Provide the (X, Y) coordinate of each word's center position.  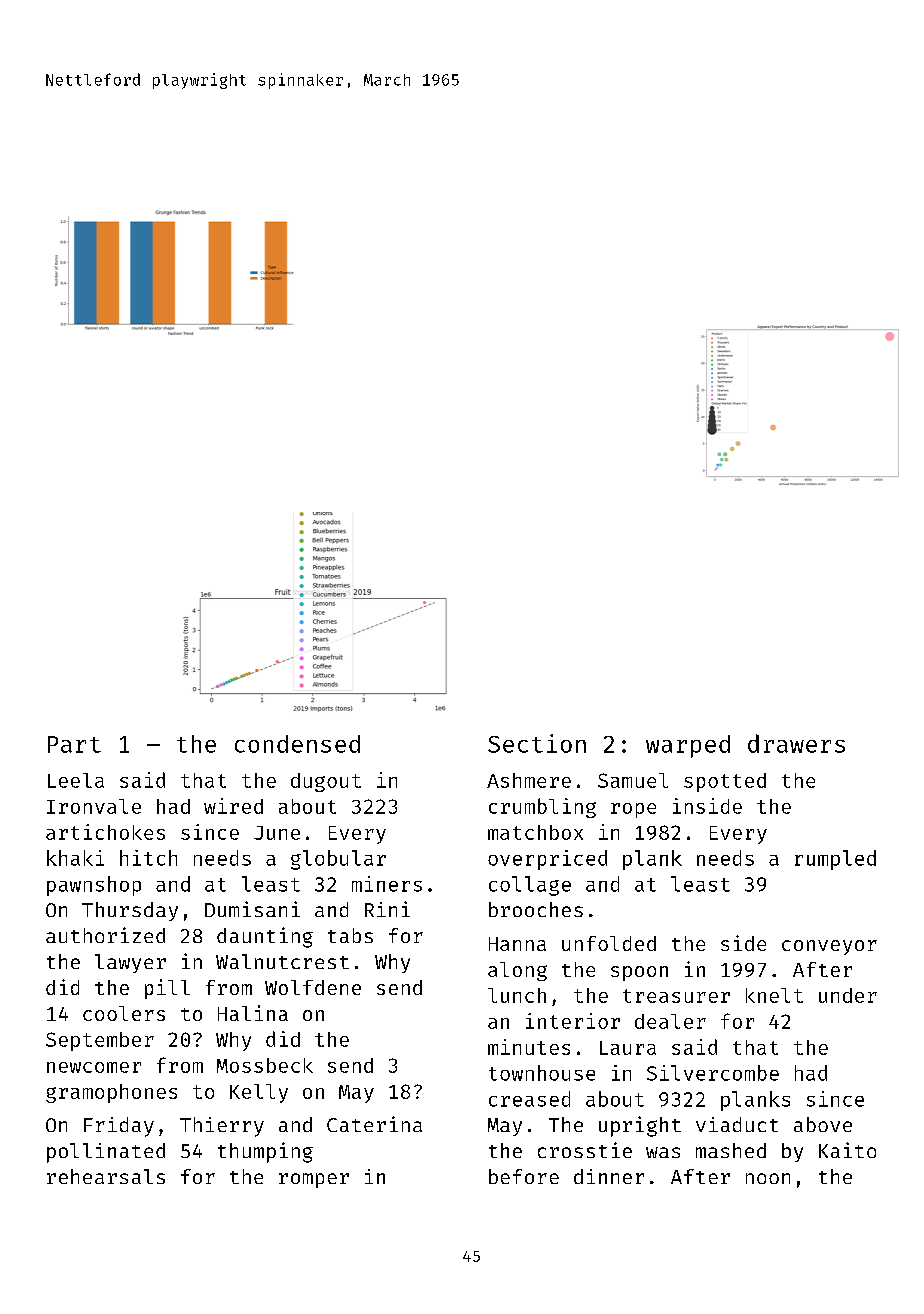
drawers (796, 743)
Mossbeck (265, 1065)
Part (74, 744)
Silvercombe (713, 1073)
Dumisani (252, 909)
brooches (536, 909)
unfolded (609, 943)
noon (768, 1178)
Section (537, 743)
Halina (253, 1013)
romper (314, 1180)
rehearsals (106, 1176)
